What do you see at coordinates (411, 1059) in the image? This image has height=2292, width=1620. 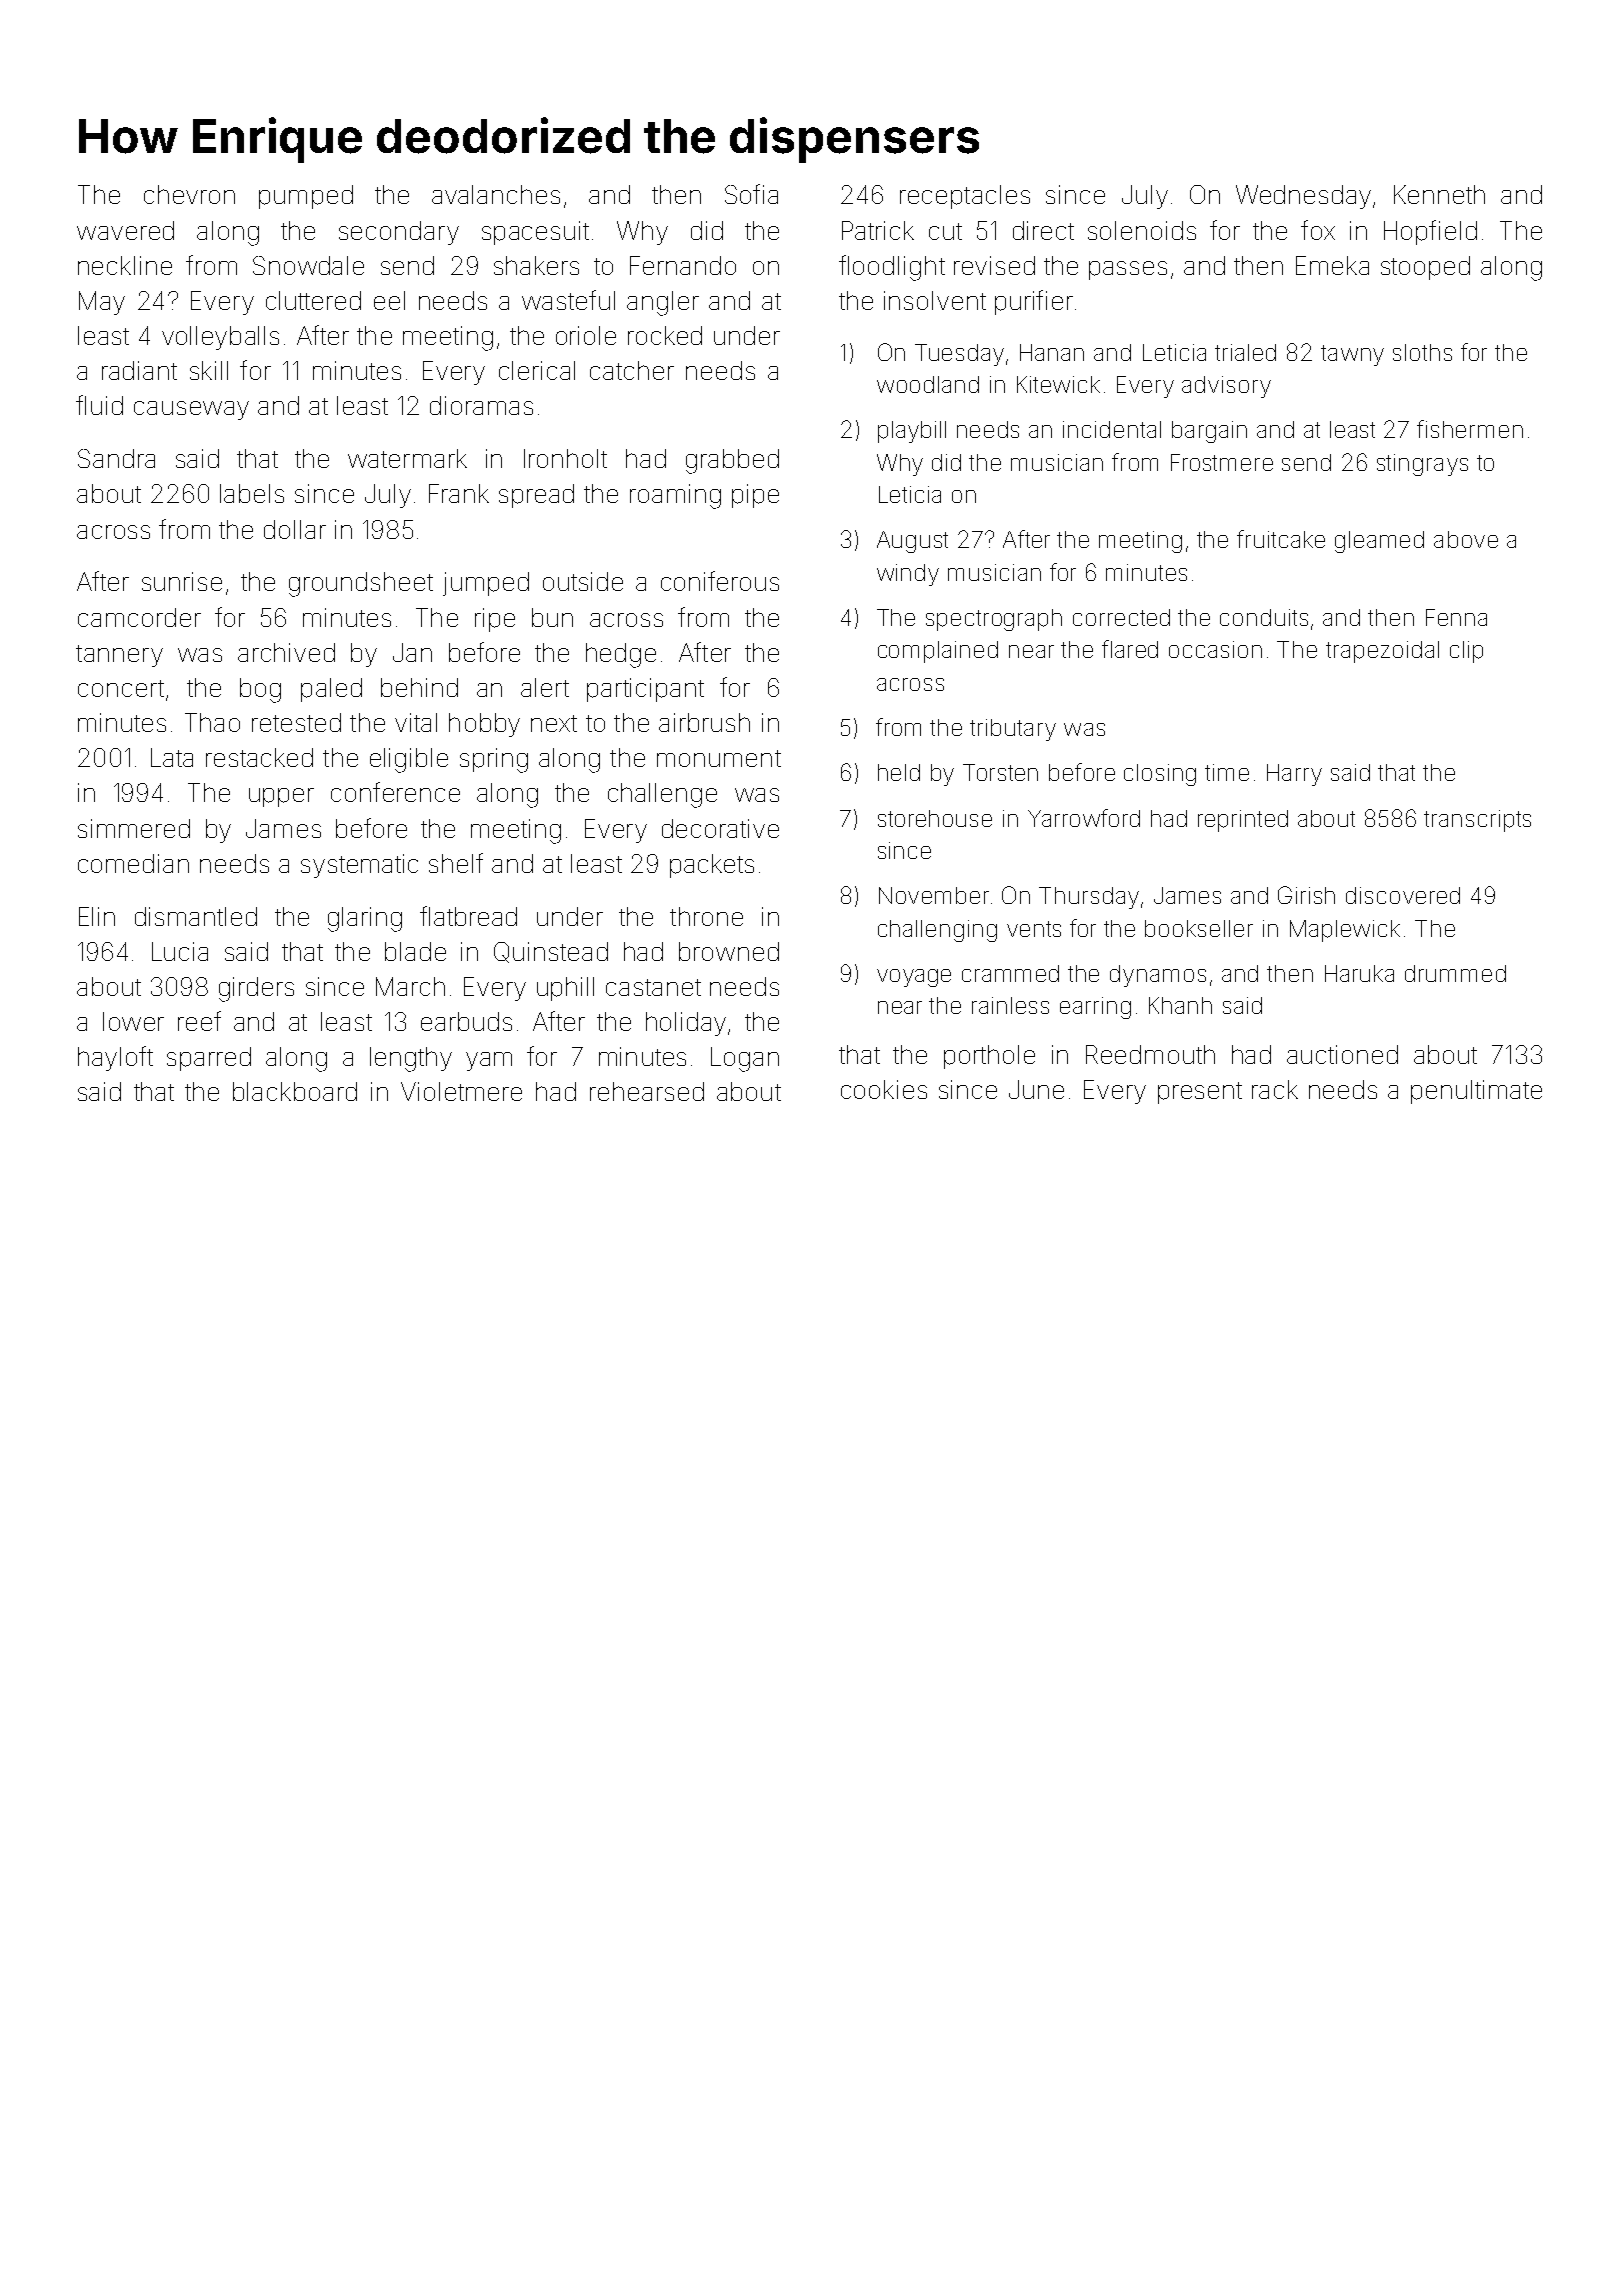 I see `lengthy` at bounding box center [411, 1059].
